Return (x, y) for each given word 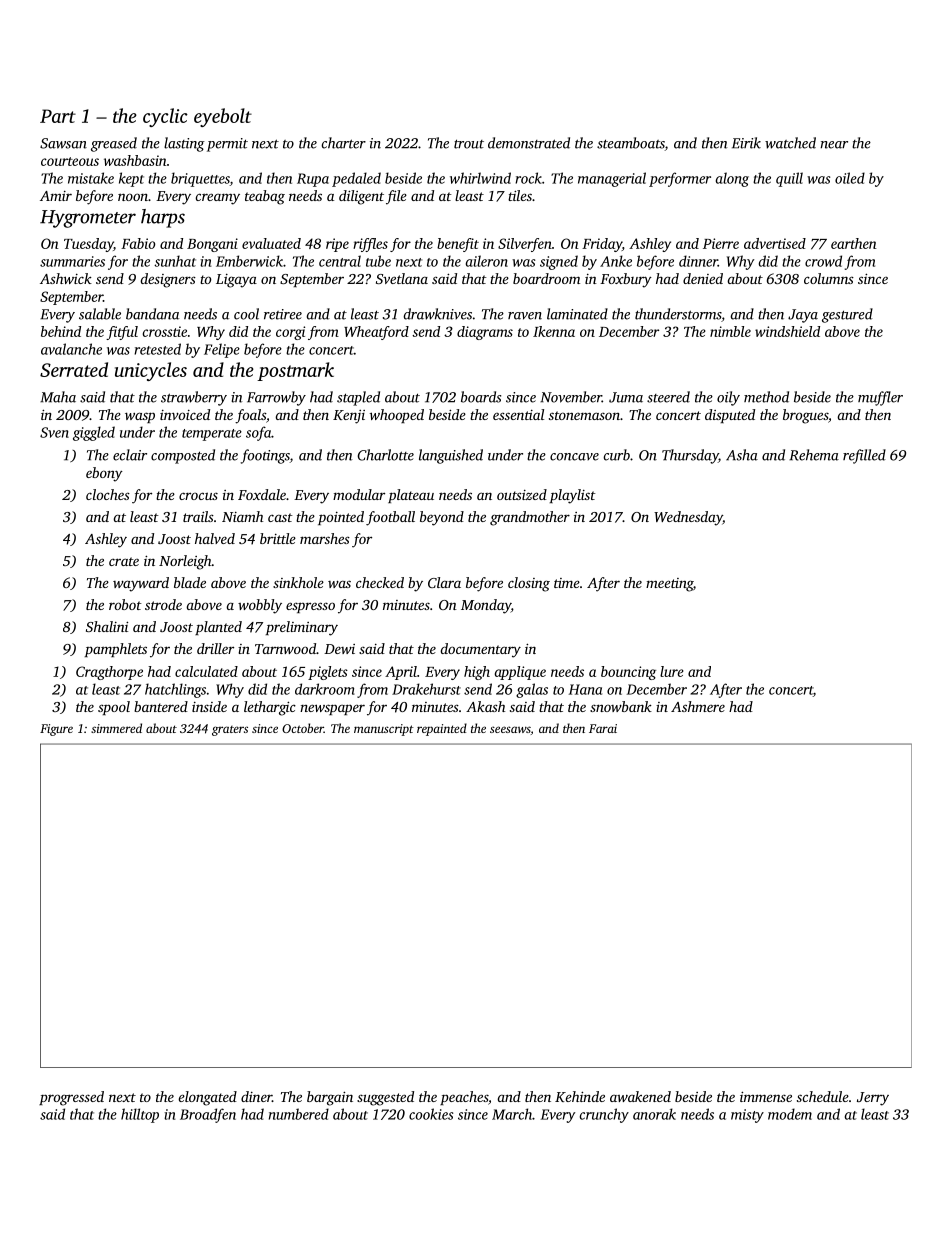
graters (230, 731)
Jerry (873, 1099)
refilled (864, 456)
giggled (94, 433)
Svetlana (402, 278)
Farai (603, 728)
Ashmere (698, 706)
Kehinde (580, 1096)
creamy (217, 199)
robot (125, 604)
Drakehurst (426, 689)
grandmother (530, 518)
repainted (442, 729)
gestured (847, 315)
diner (256, 1096)
